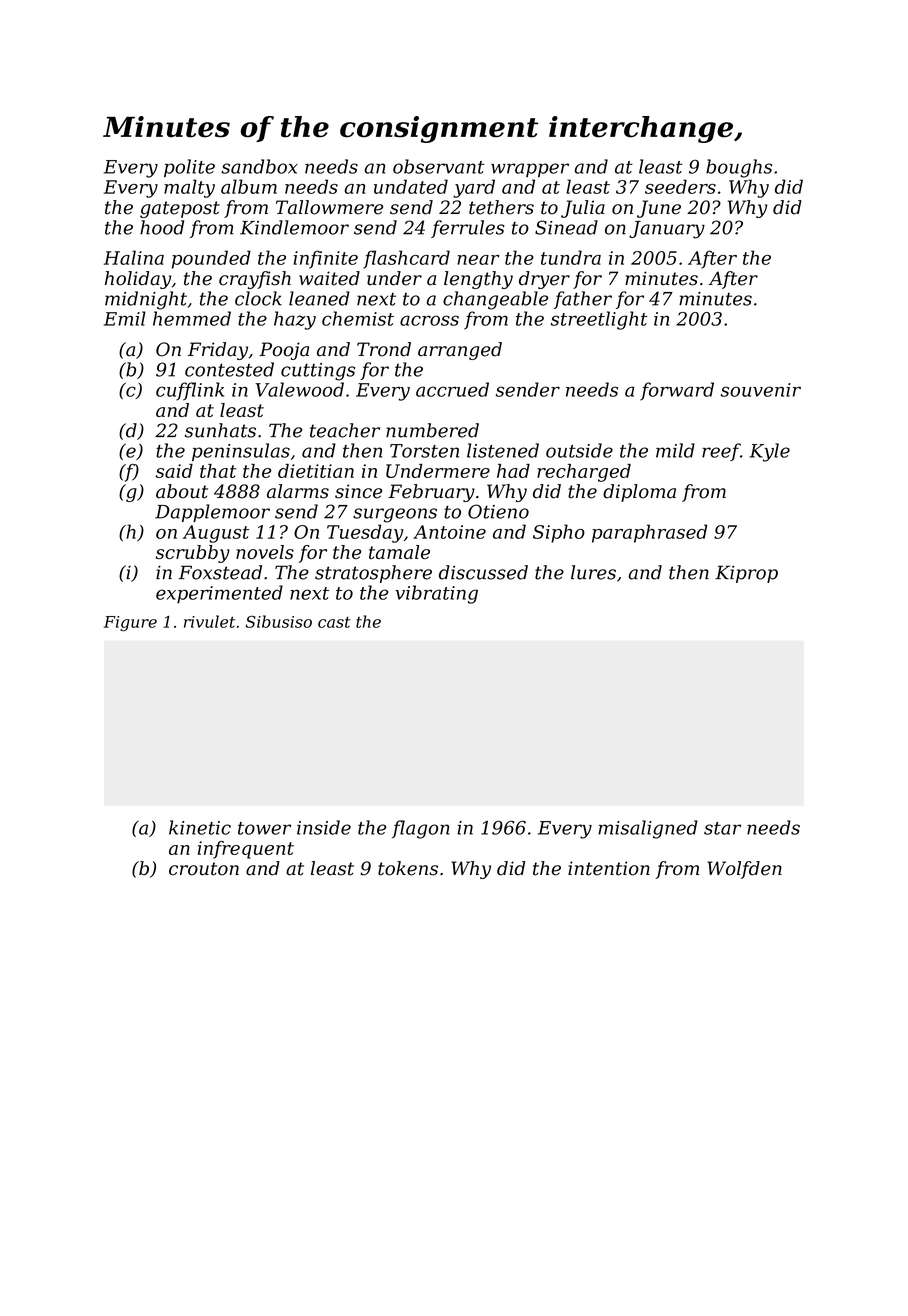 Image resolution: width=908 pixels, height=1316 pixels. Describe the element at coordinates (200, 827) in the screenshot. I see `kinetic` at that location.
